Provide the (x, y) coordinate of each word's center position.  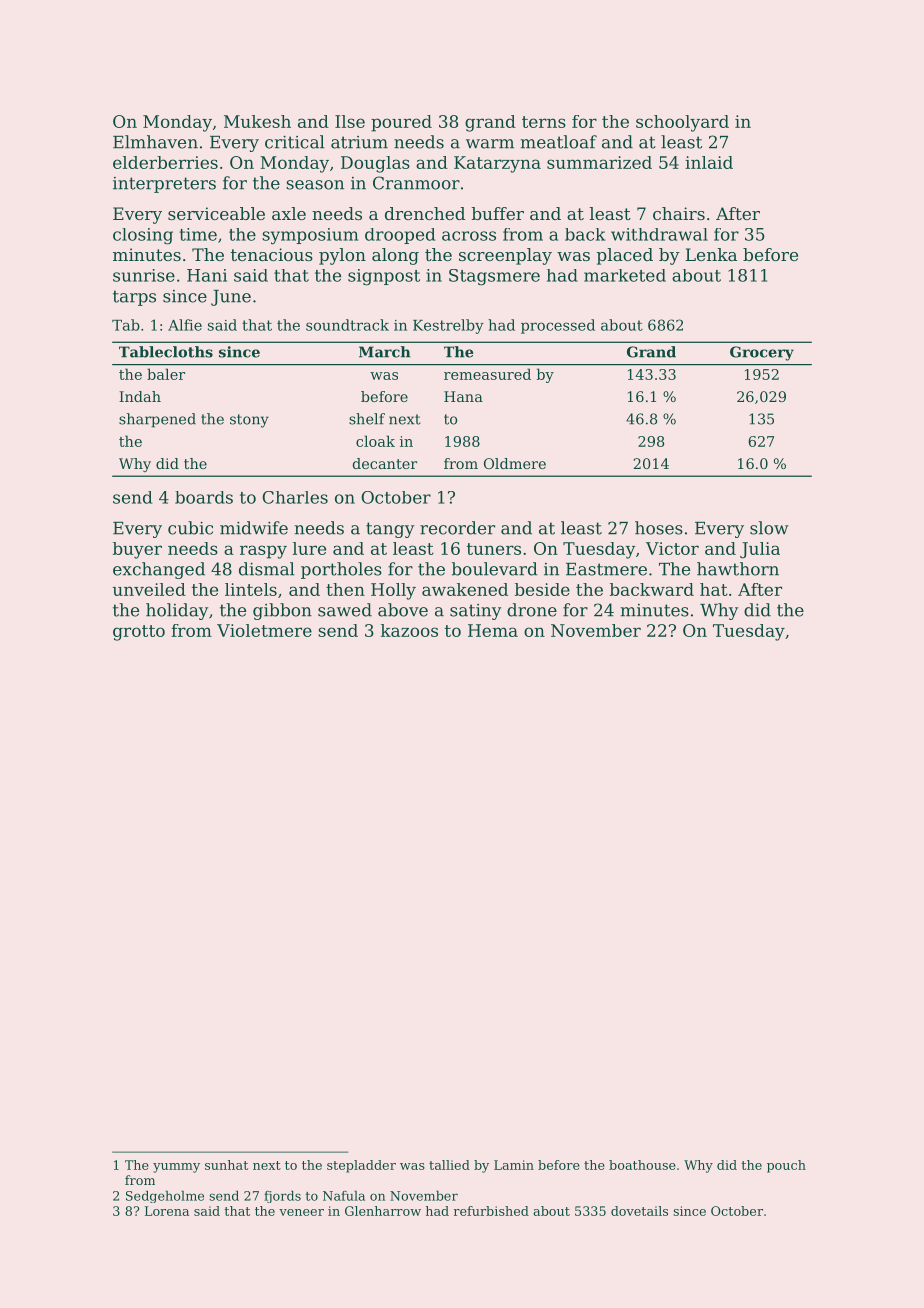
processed (558, 326)
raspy (263, 552)
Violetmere (264, 630)
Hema (493, 630)
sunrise (144, 275)
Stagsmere (494, 277)
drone (532, 610)
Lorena (167, 1211)
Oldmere (515, 463)
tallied (449, 1165)
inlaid (709, 162)
